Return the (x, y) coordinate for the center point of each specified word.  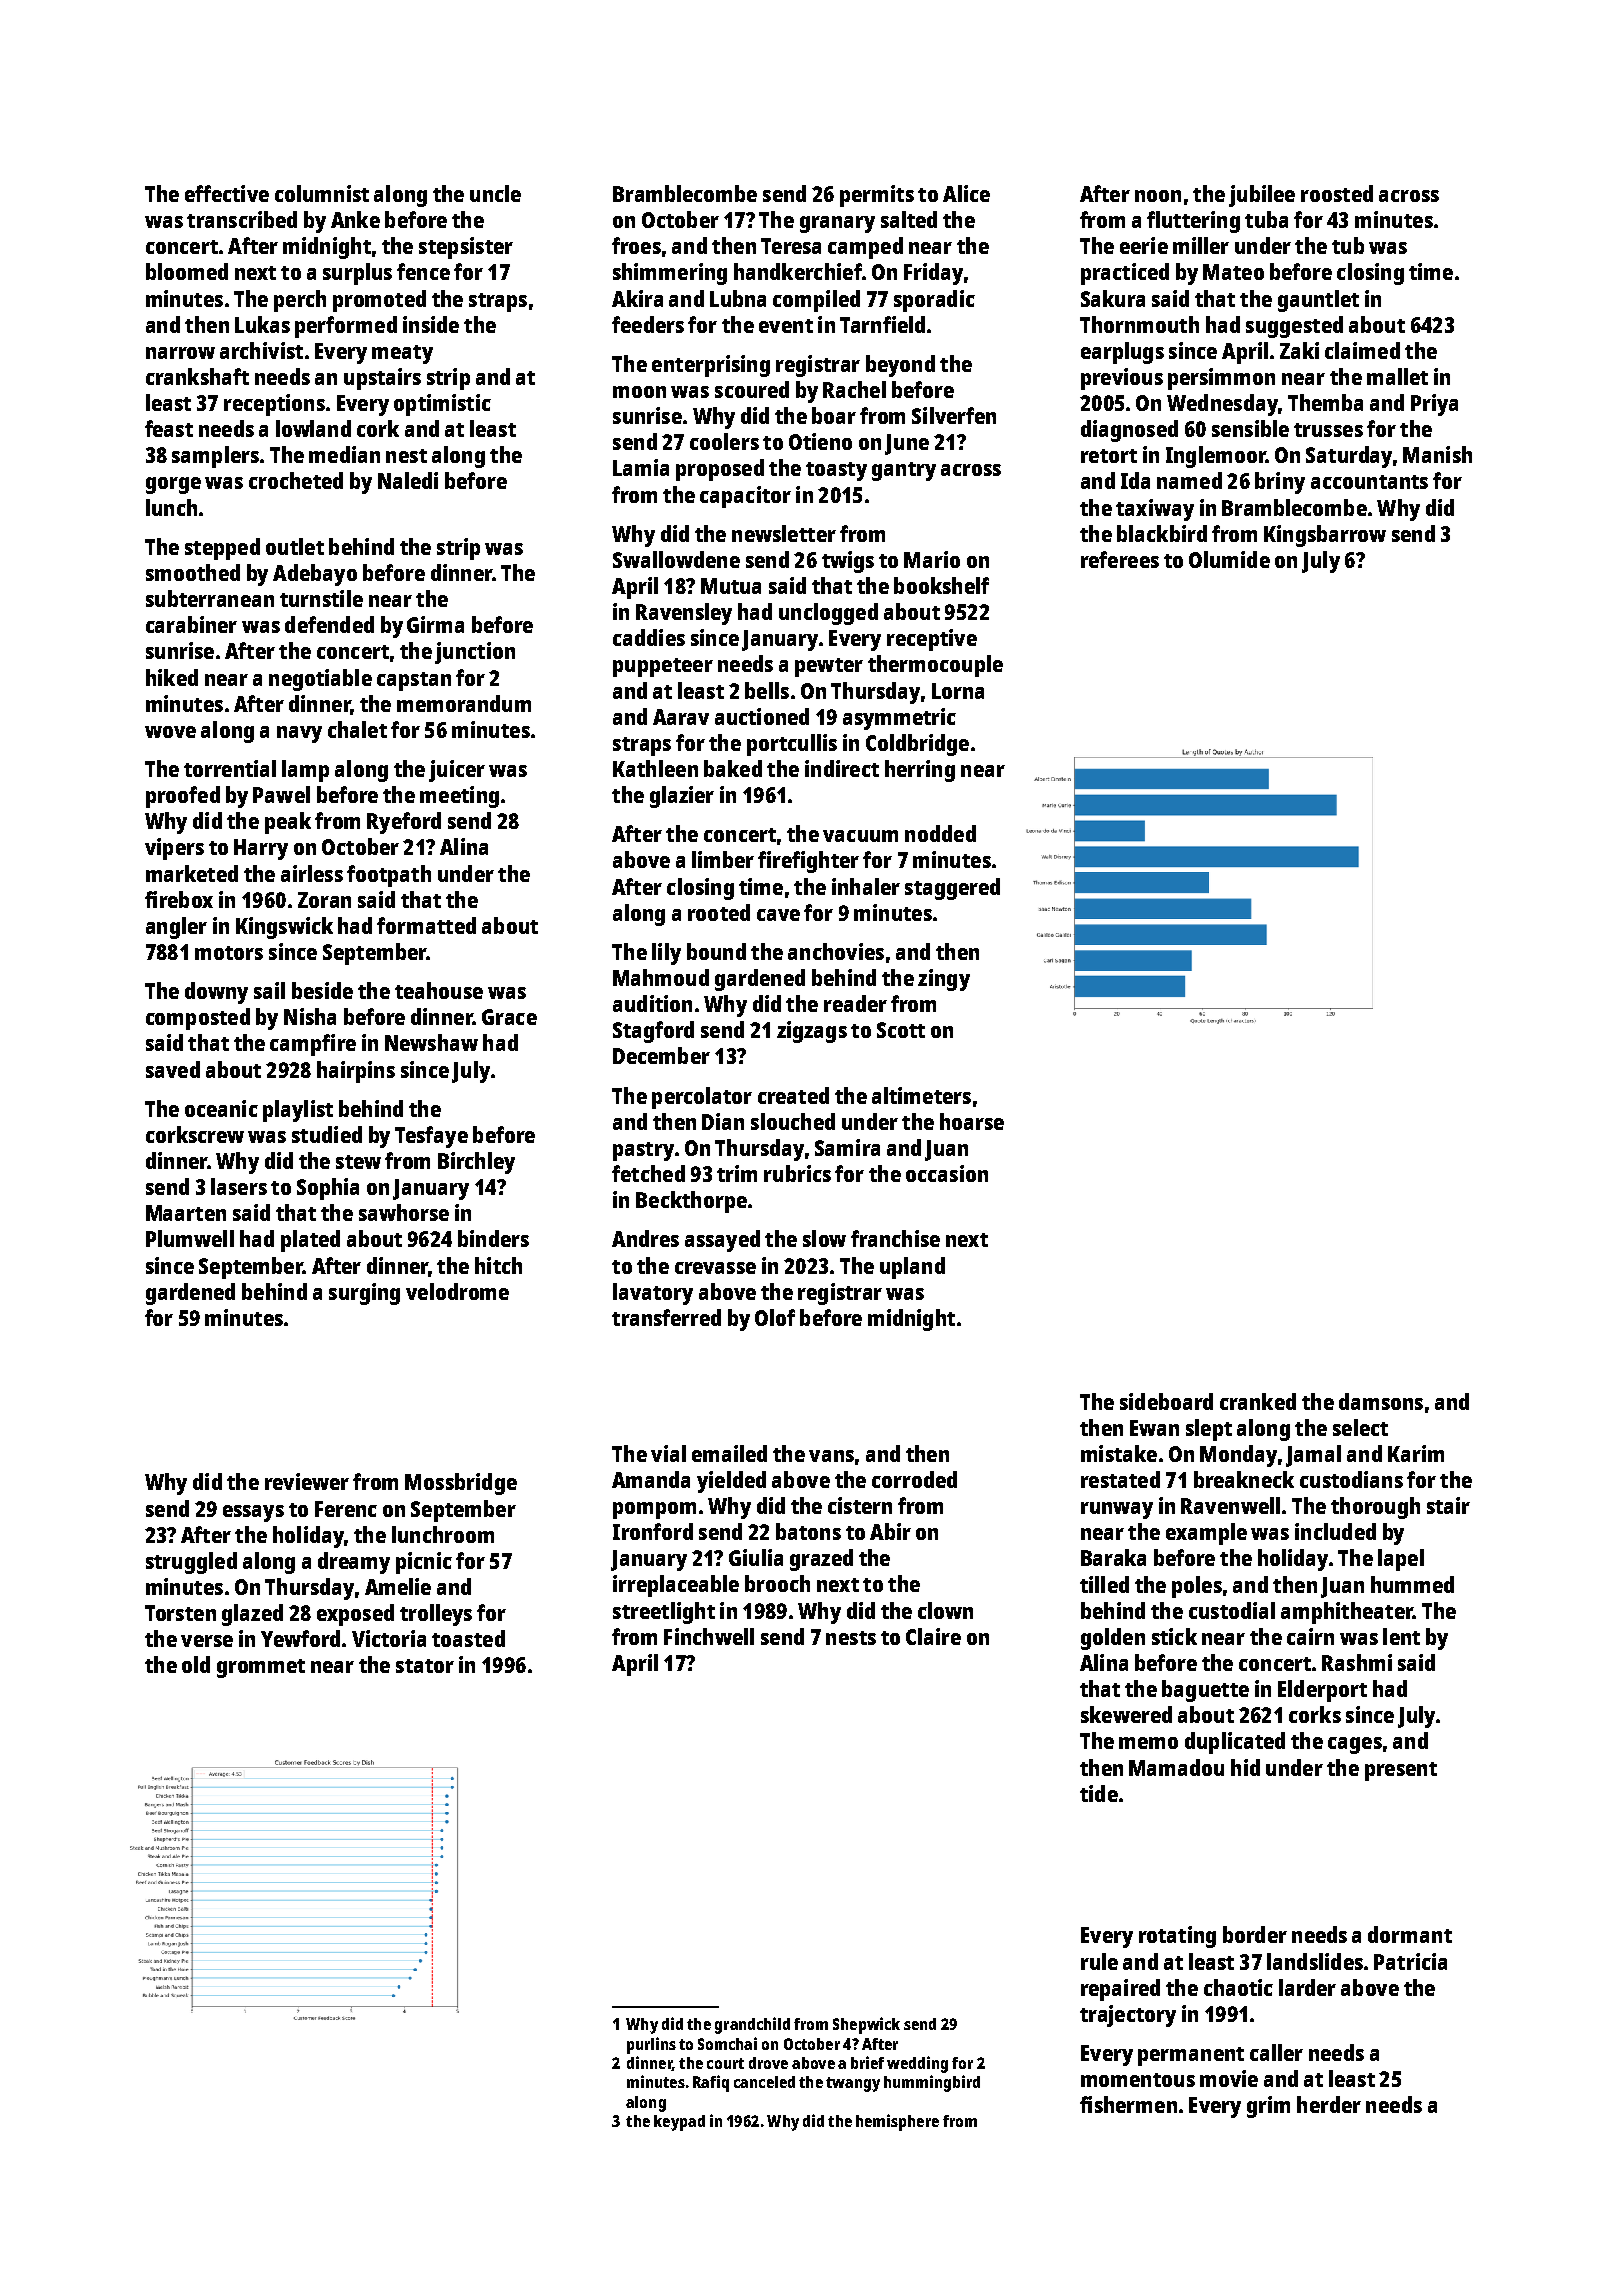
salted (909, 219)
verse (207, 1641)
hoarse (972, 1121)
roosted (1337, 193)
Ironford (653, 1531)
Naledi (408, 480)
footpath (389, 876)
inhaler (866, 886)
